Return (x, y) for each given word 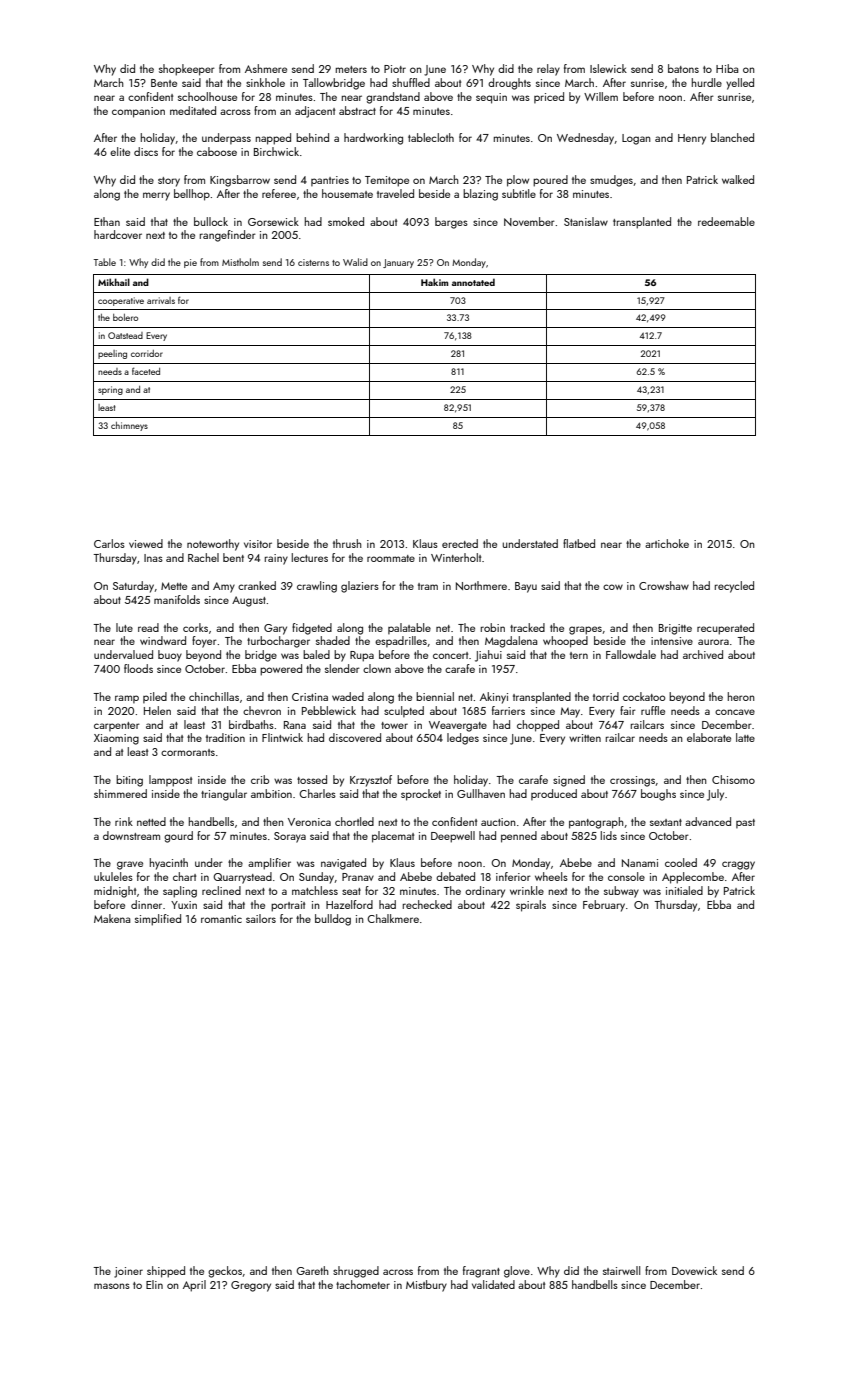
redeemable (726, 221)
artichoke (667, 543)
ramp (127, 699)
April (194, 1286)
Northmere (481, 585)
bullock (211, 221)
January (398, 263)
